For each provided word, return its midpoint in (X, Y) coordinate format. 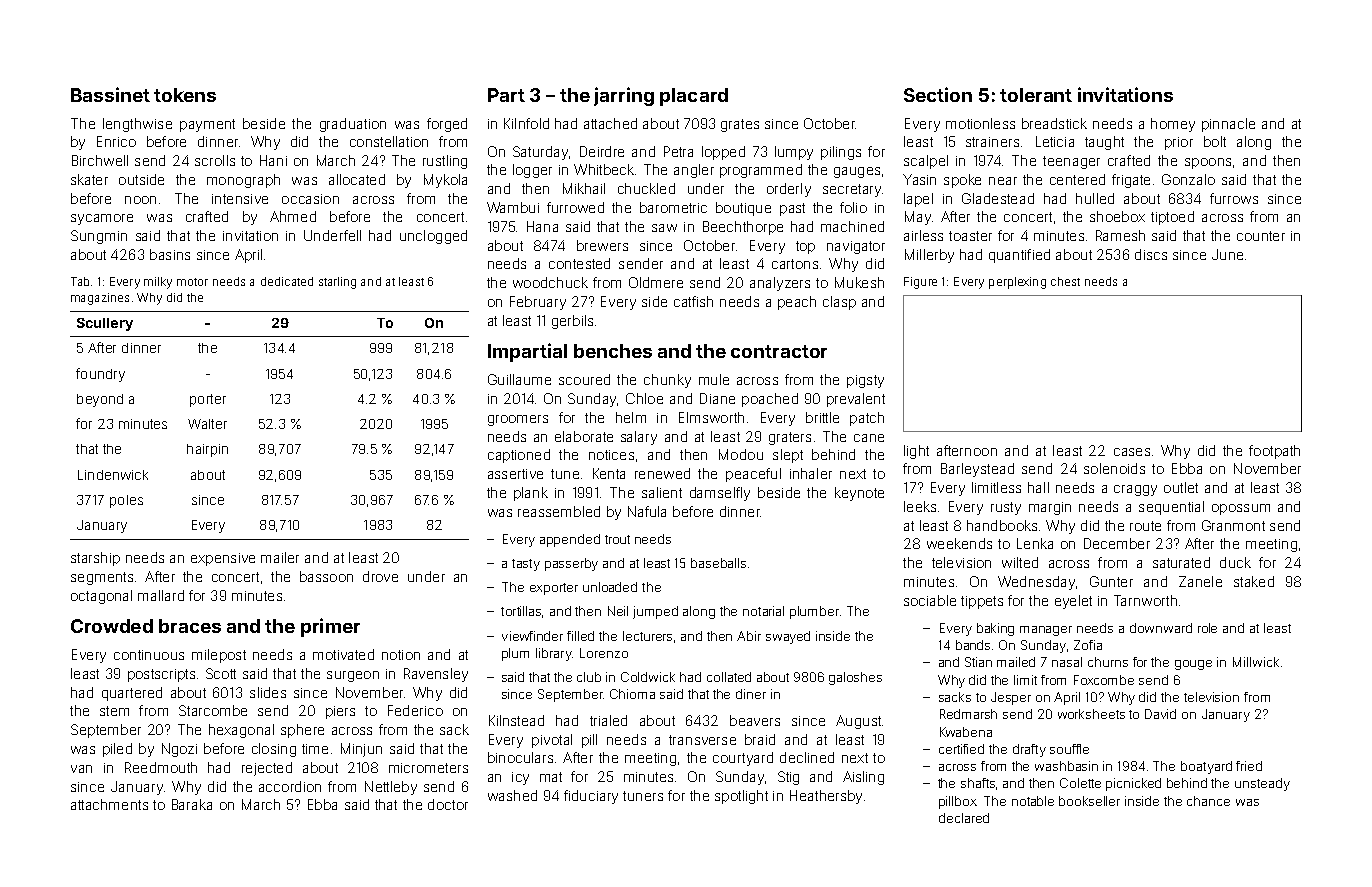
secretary (852, 190)
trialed (608, 720)
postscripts (161, 675)
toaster (970, 236)
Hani (273, 160)
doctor (448, 804)
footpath (1274, 452)
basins (170, 254)
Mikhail (584, 188)
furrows (1234, 198)
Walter (207, 424)
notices (611, 455)
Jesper (1011, 698)
